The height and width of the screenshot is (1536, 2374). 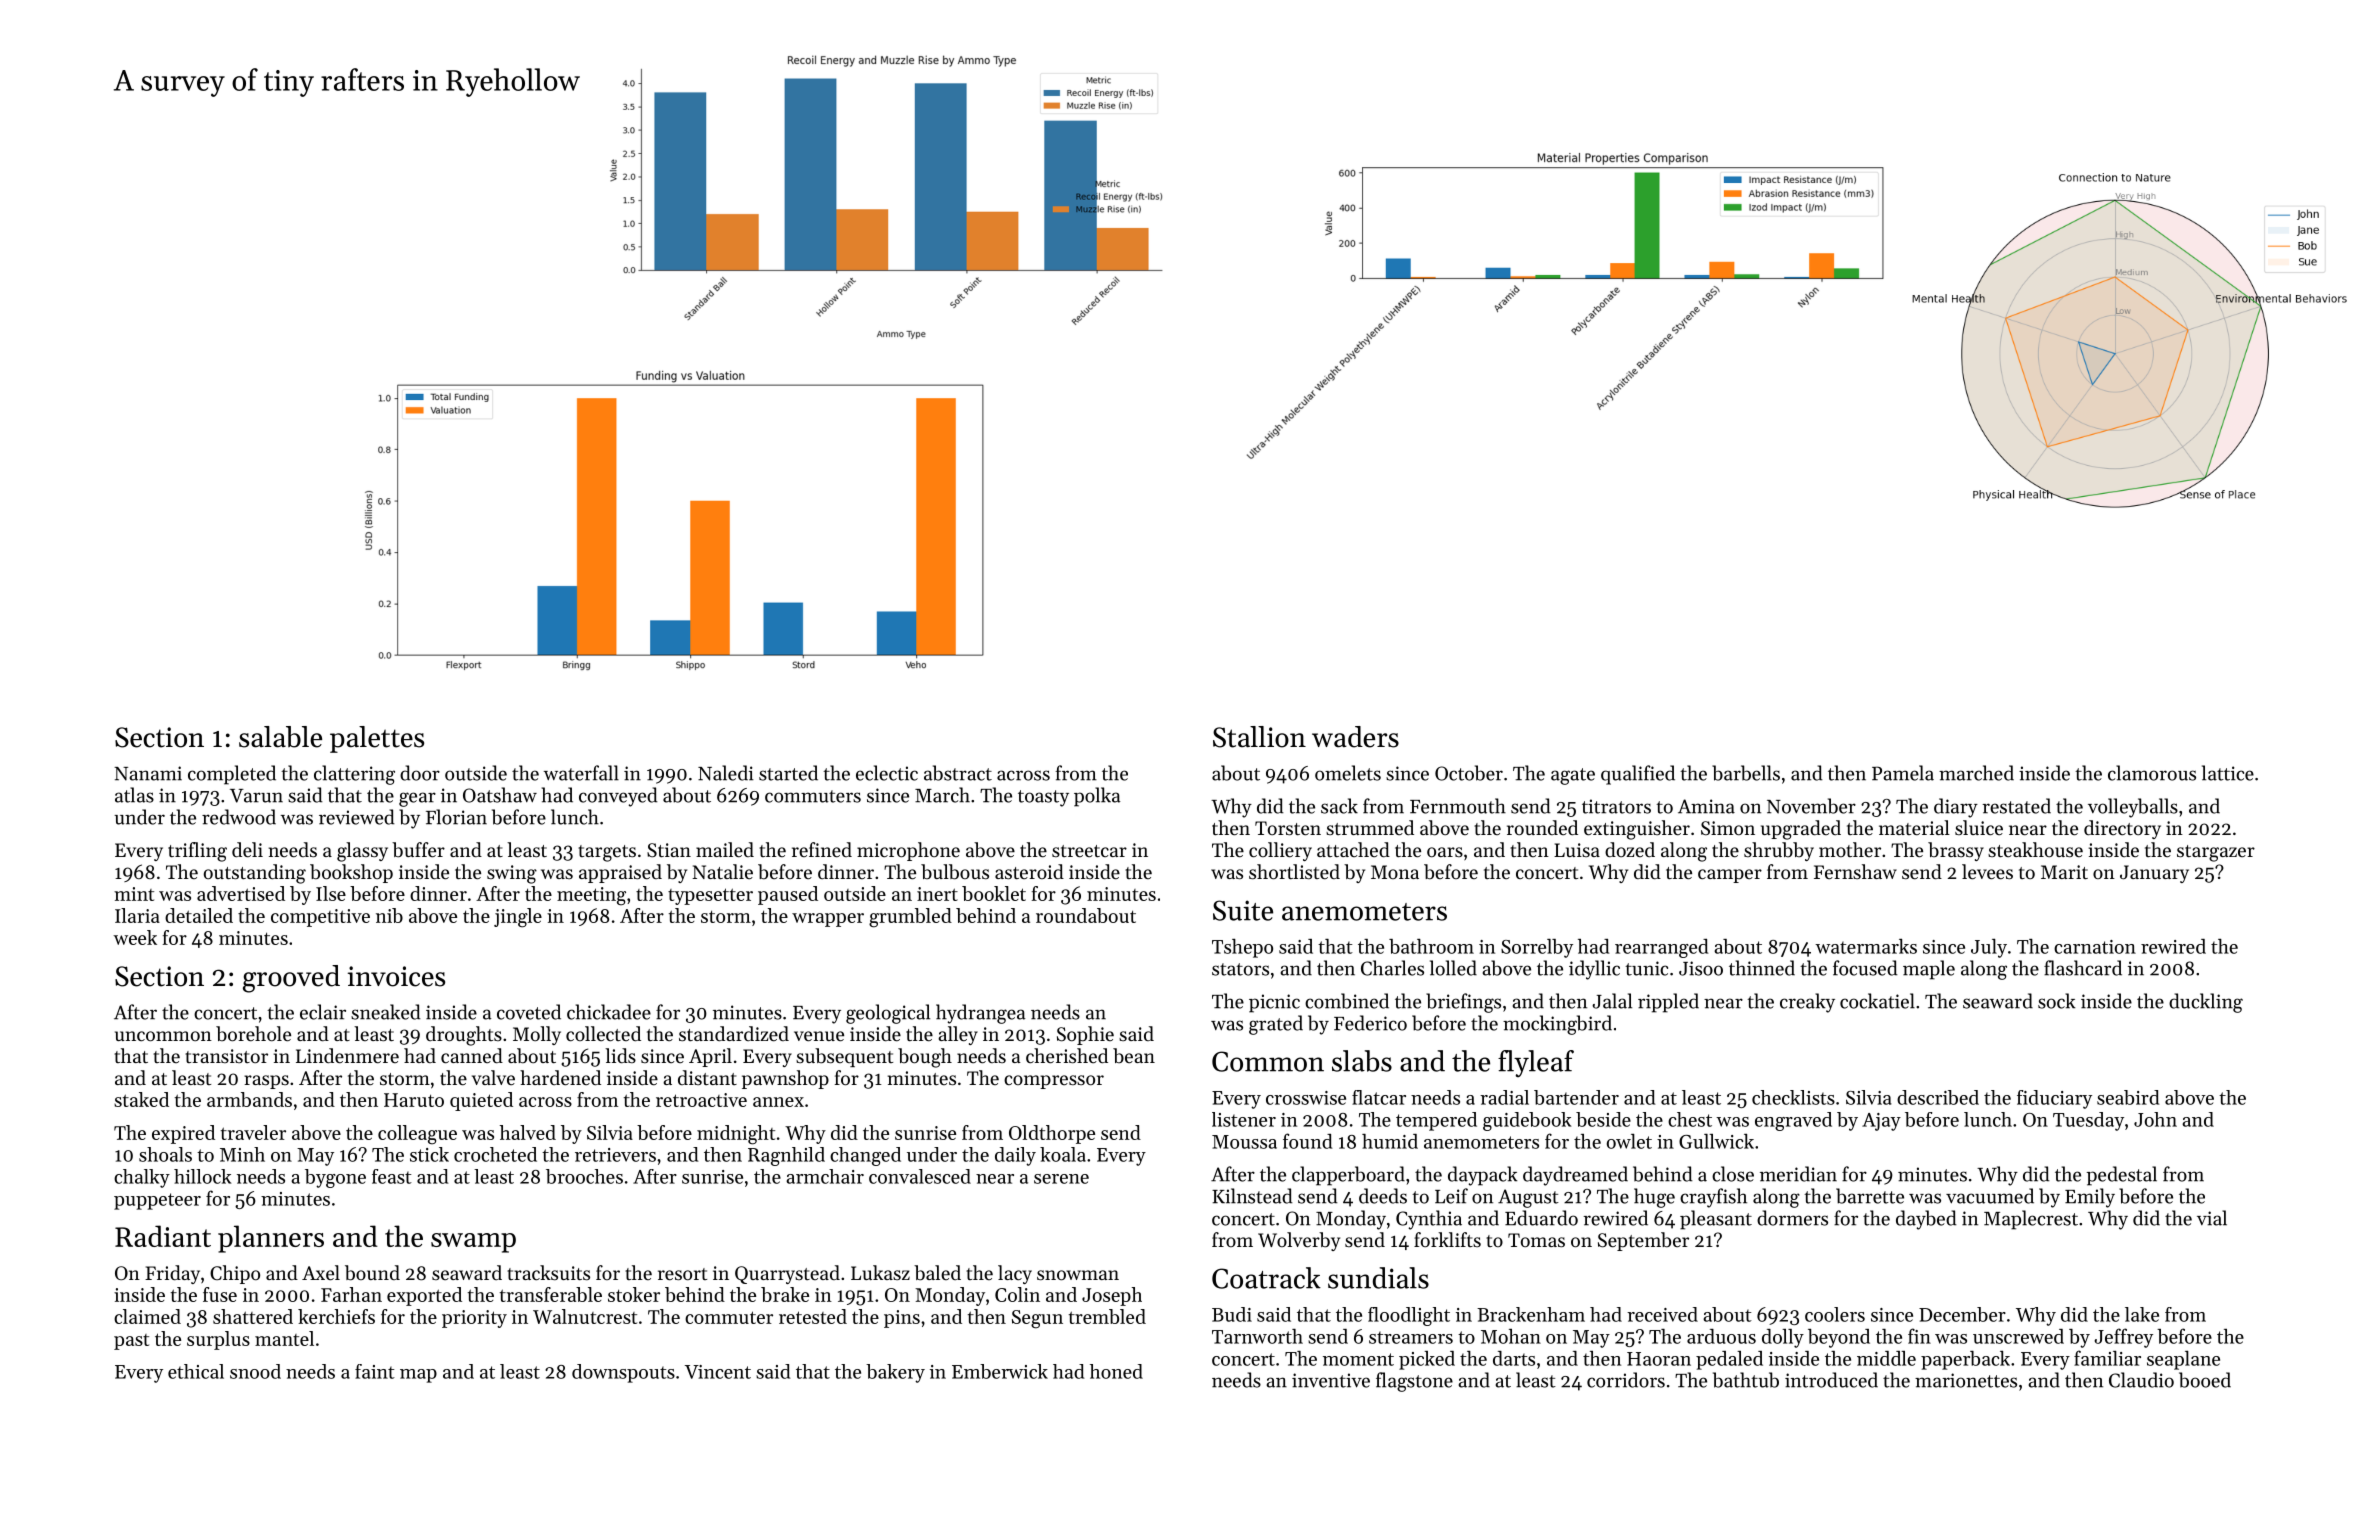 What do you see at coordinates (1259, 737) in the screenshot?
I see `Stallion` at bounding box center [1259, 737].
